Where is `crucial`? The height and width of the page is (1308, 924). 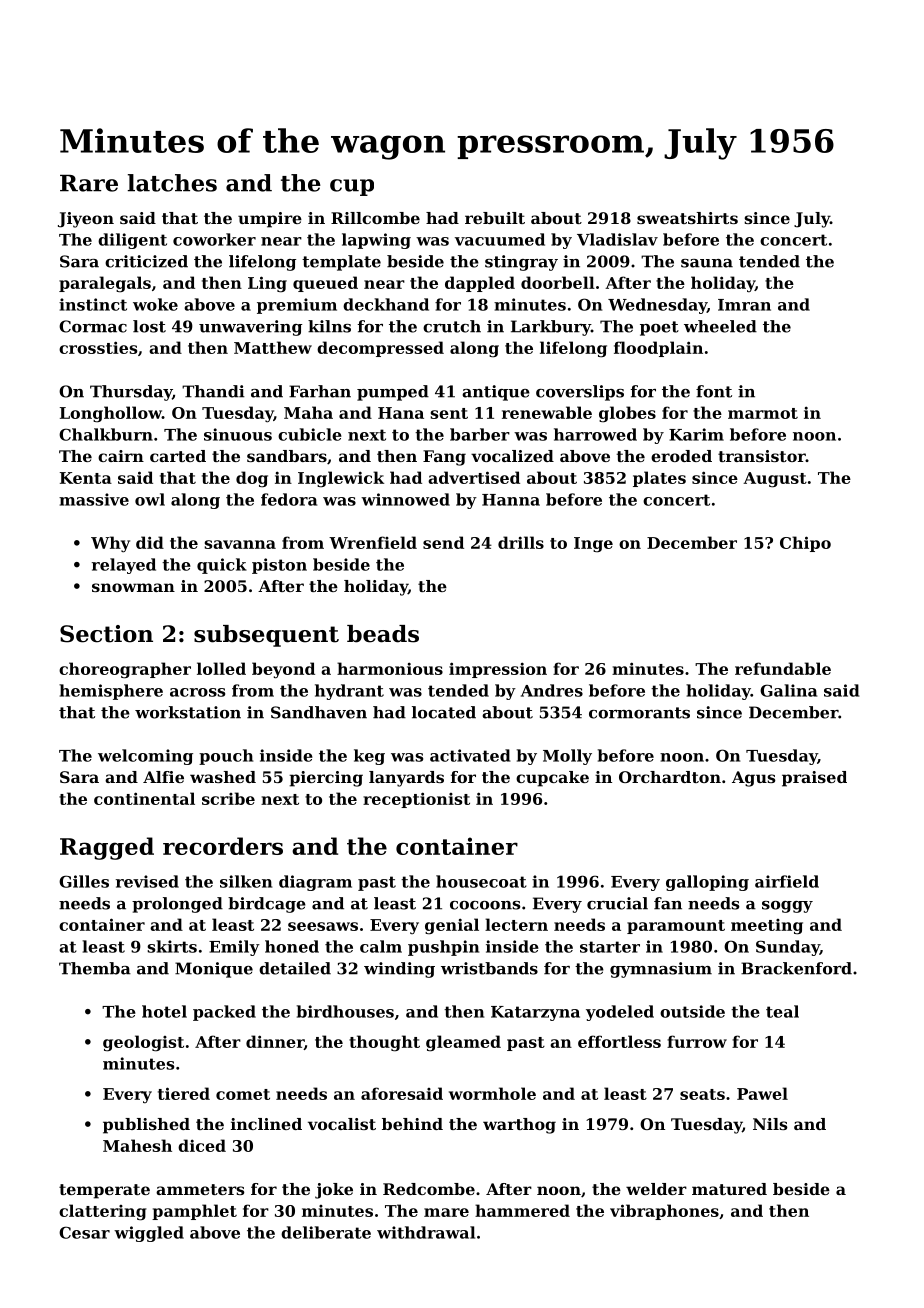 crucial is located at coordinates (617, 903).
